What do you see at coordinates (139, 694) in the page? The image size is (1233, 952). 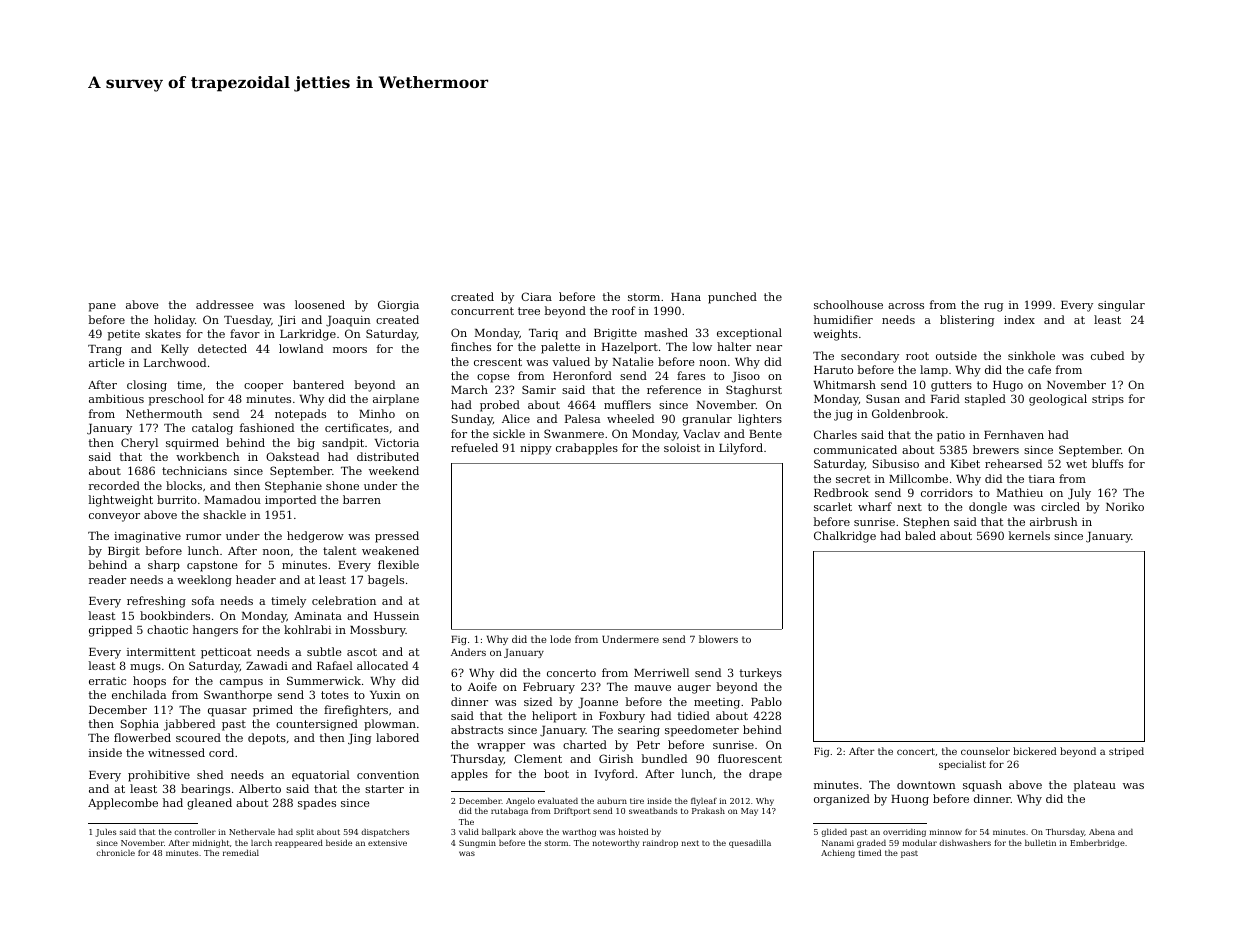 I see `enchilada` at bounding box center [139, 694].
